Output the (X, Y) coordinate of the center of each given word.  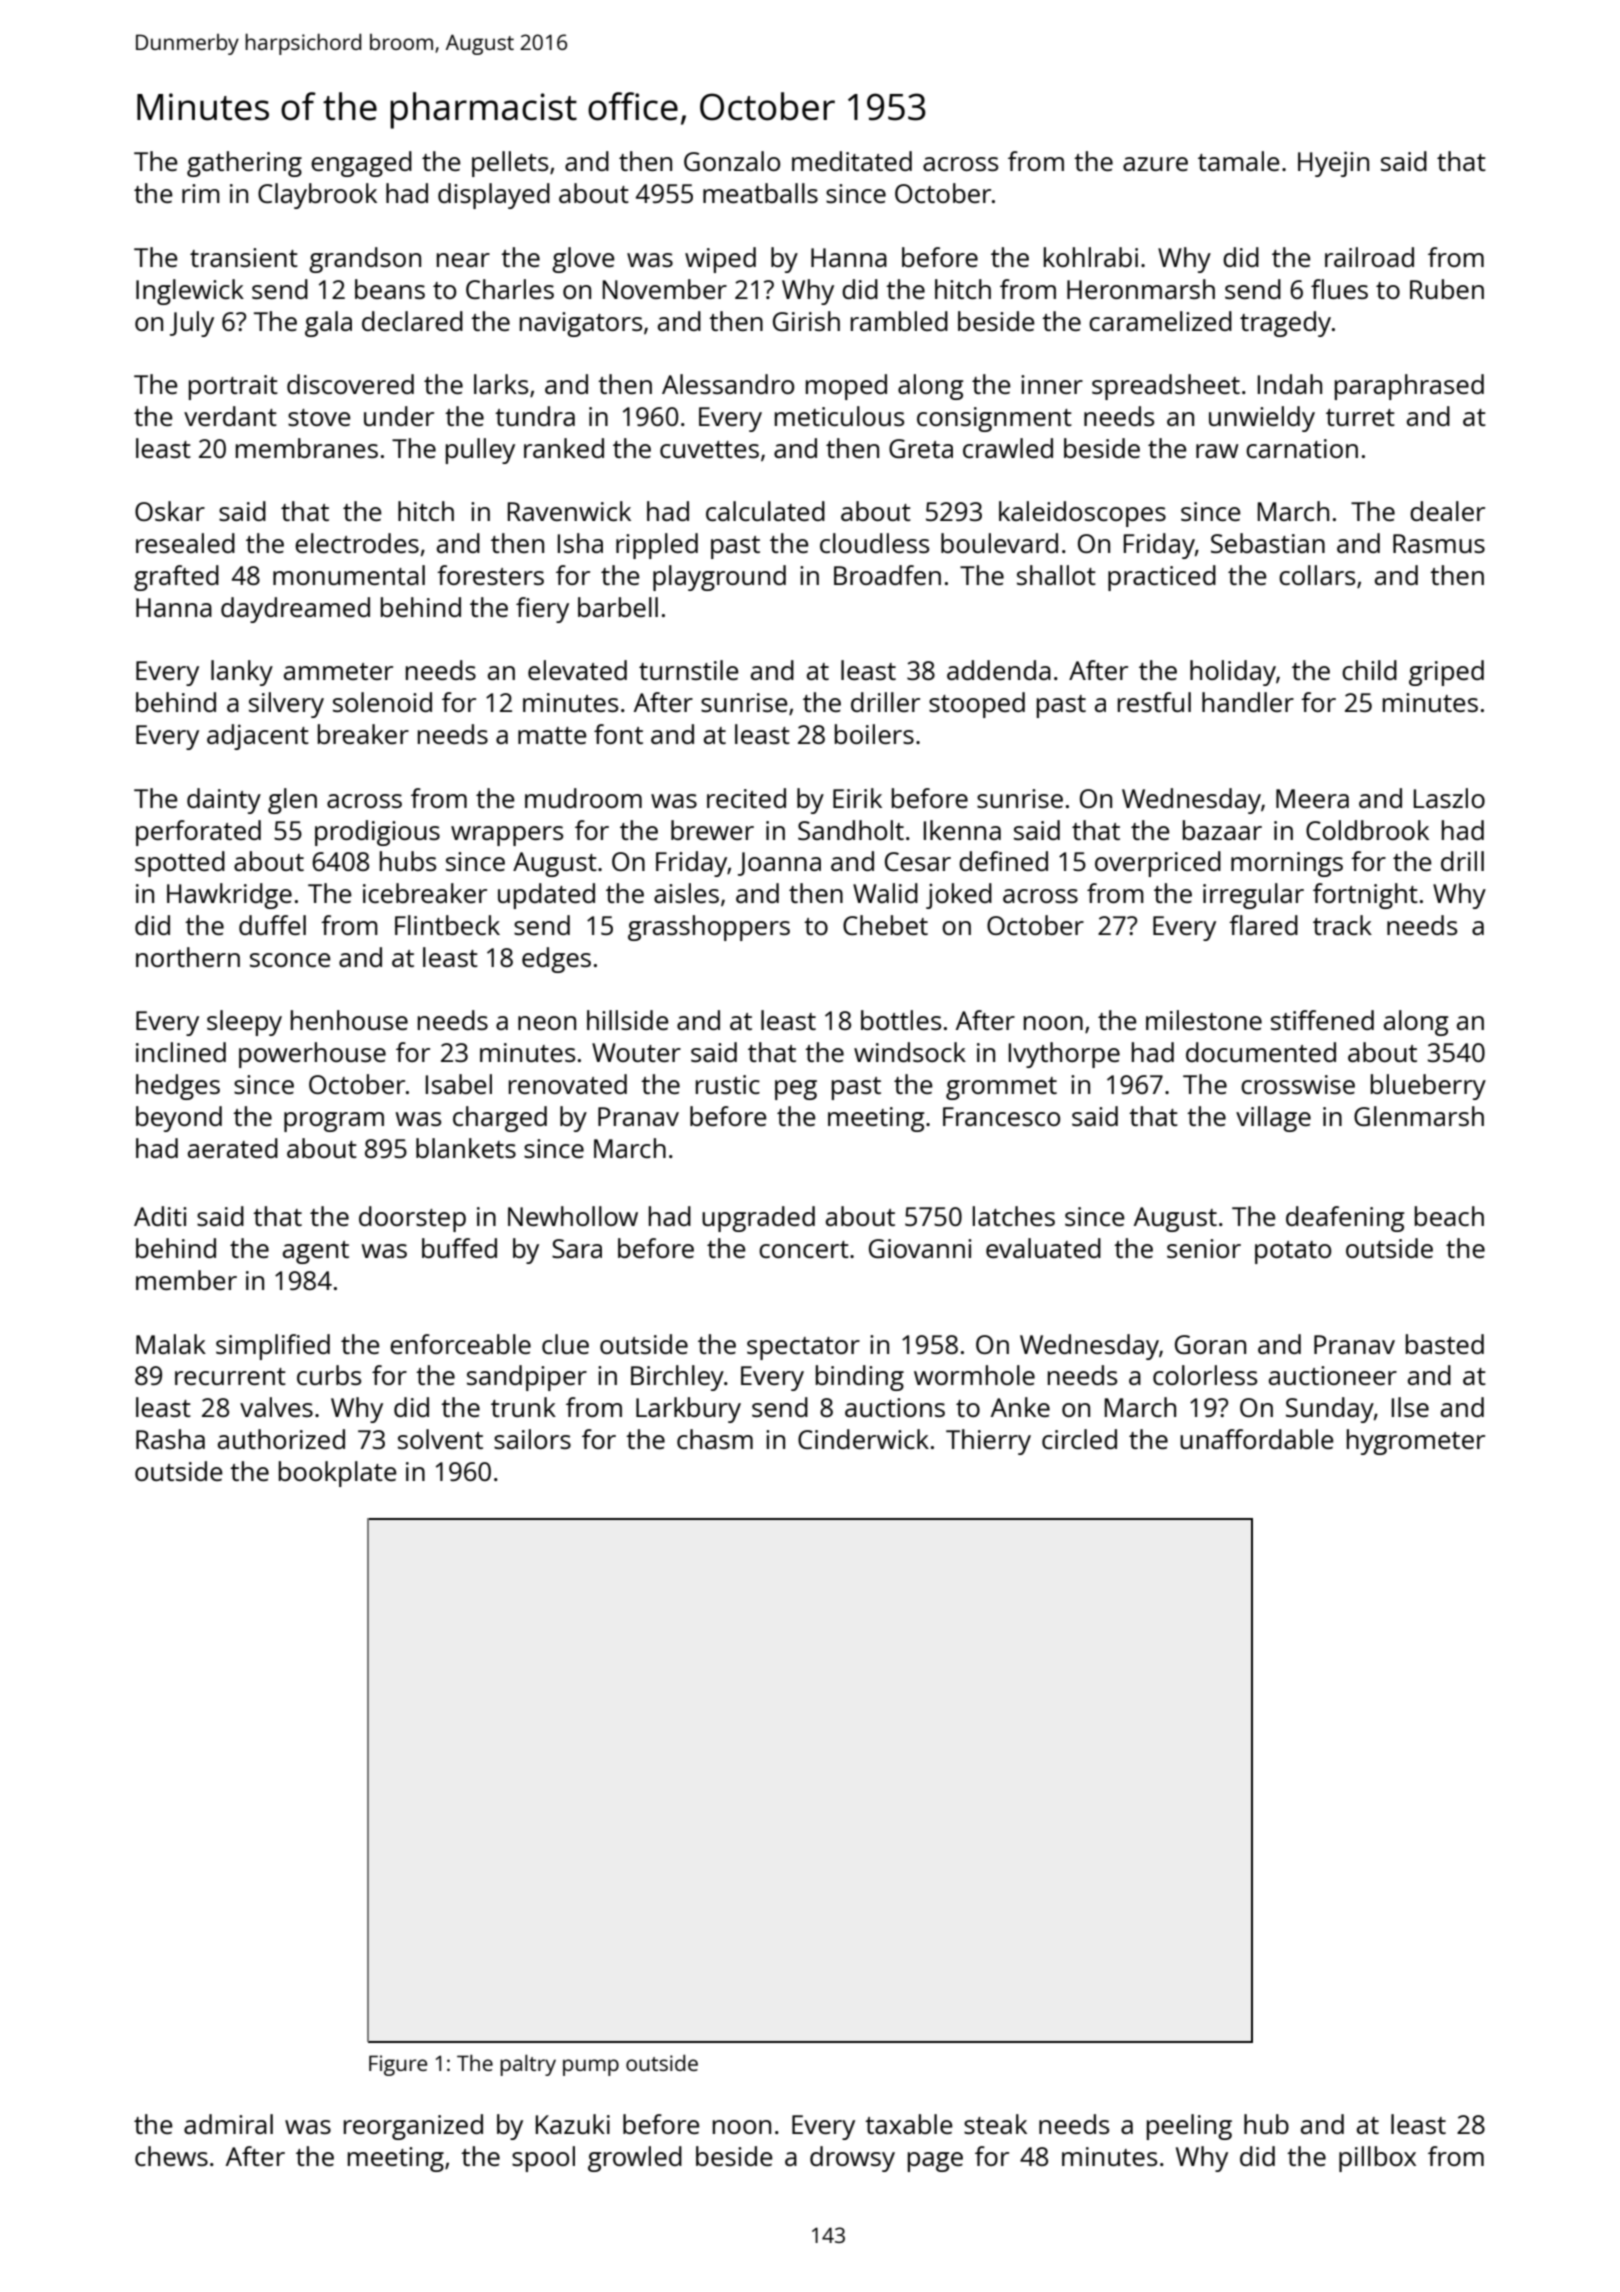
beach (1449, 1216)
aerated (233, 1148)
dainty (224, 801)
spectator (803, 1348)
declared (412, 321)
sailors (532, 1439)
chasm (715, 1439)
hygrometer (1416, 1442)
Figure (398, 2065)
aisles (686, 893)
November (665, 289)
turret (1360, 417)
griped (1446, 673)
